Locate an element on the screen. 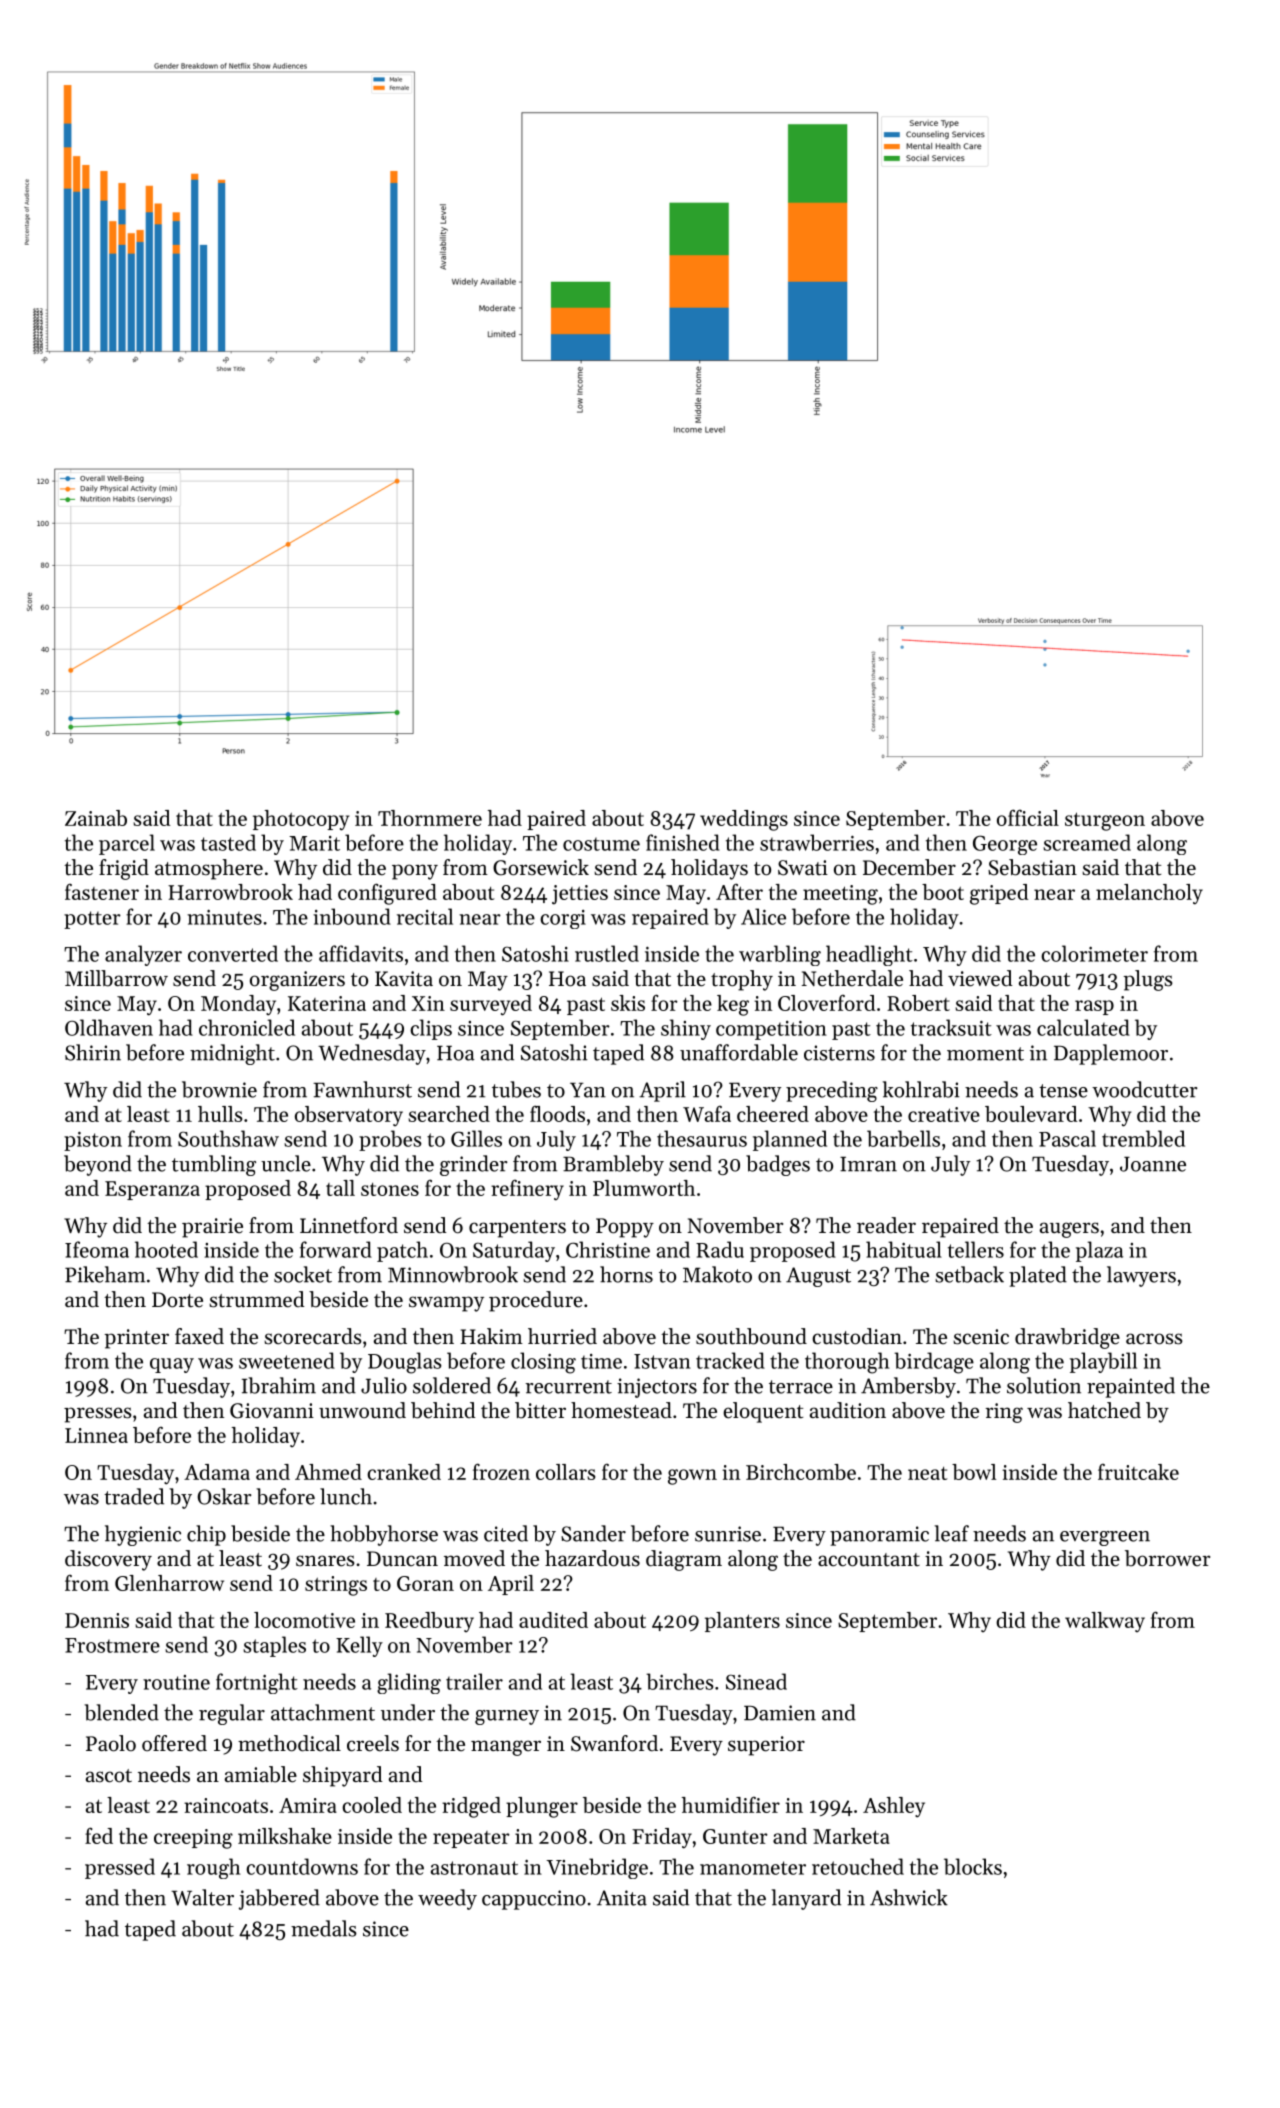 This screenshot has width=1280, height=2108. warbling is located at coordinates (780, 955).
